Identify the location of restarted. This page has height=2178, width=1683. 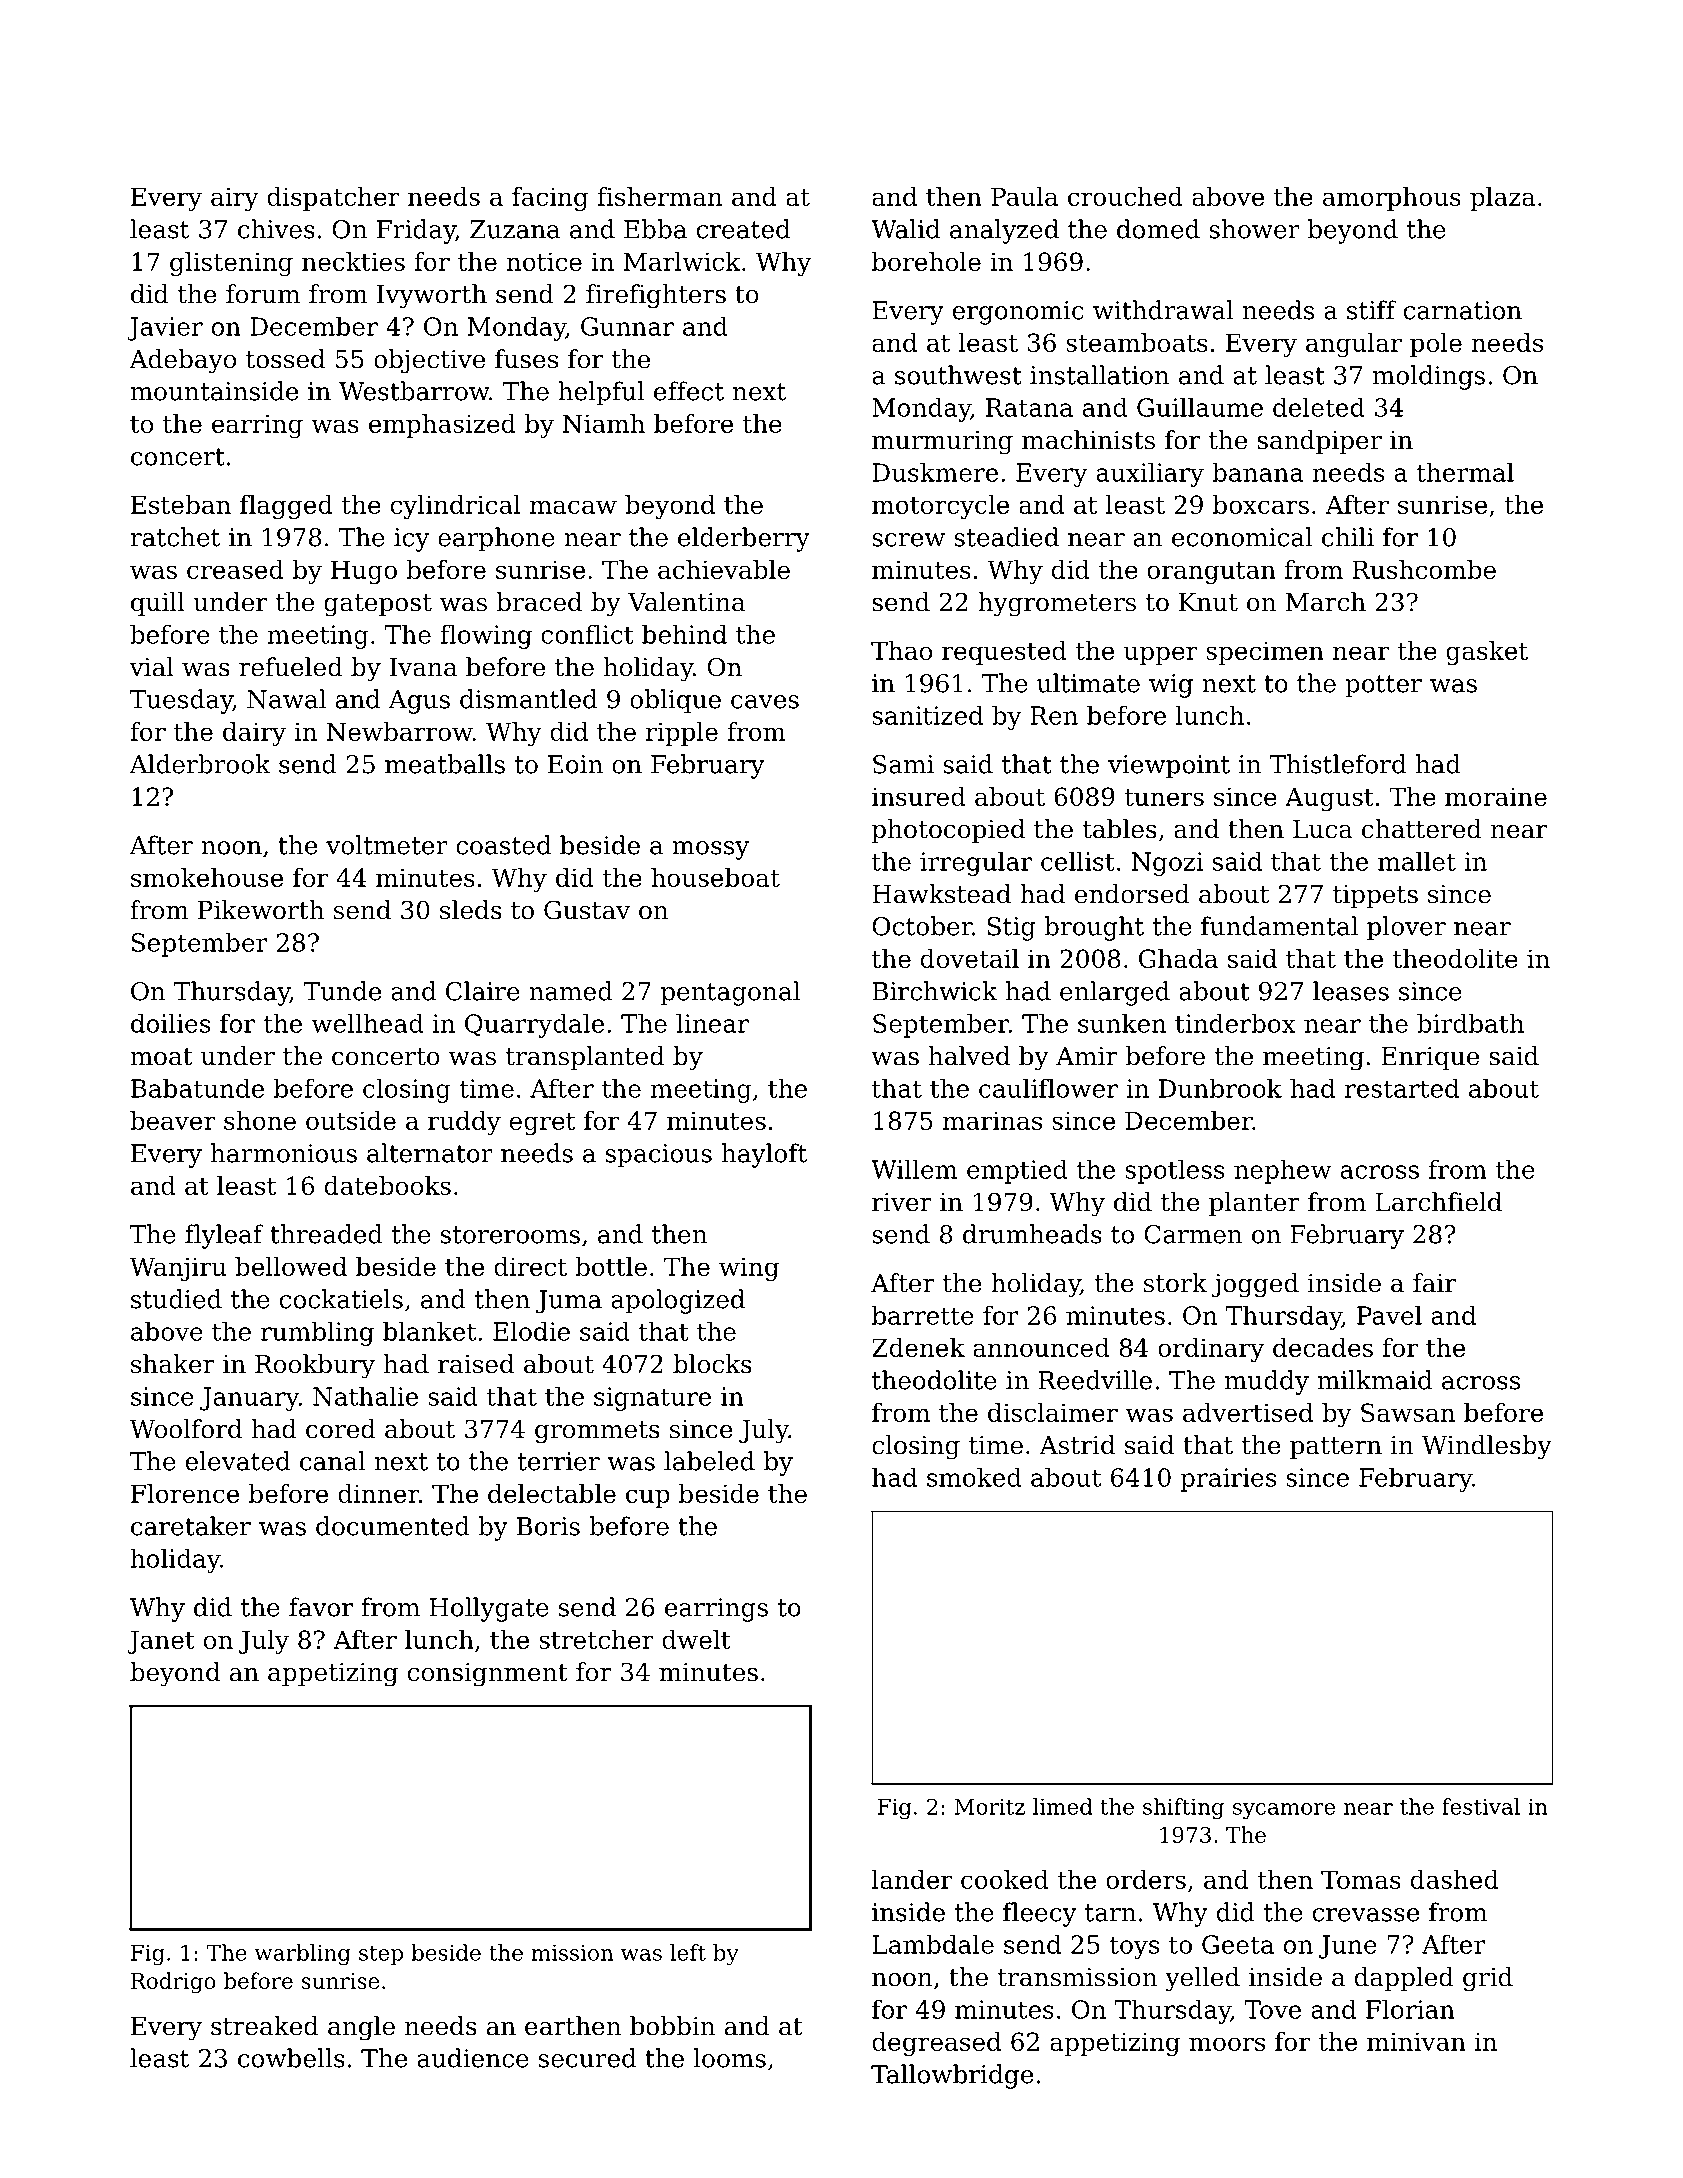
(1401, 1088).
